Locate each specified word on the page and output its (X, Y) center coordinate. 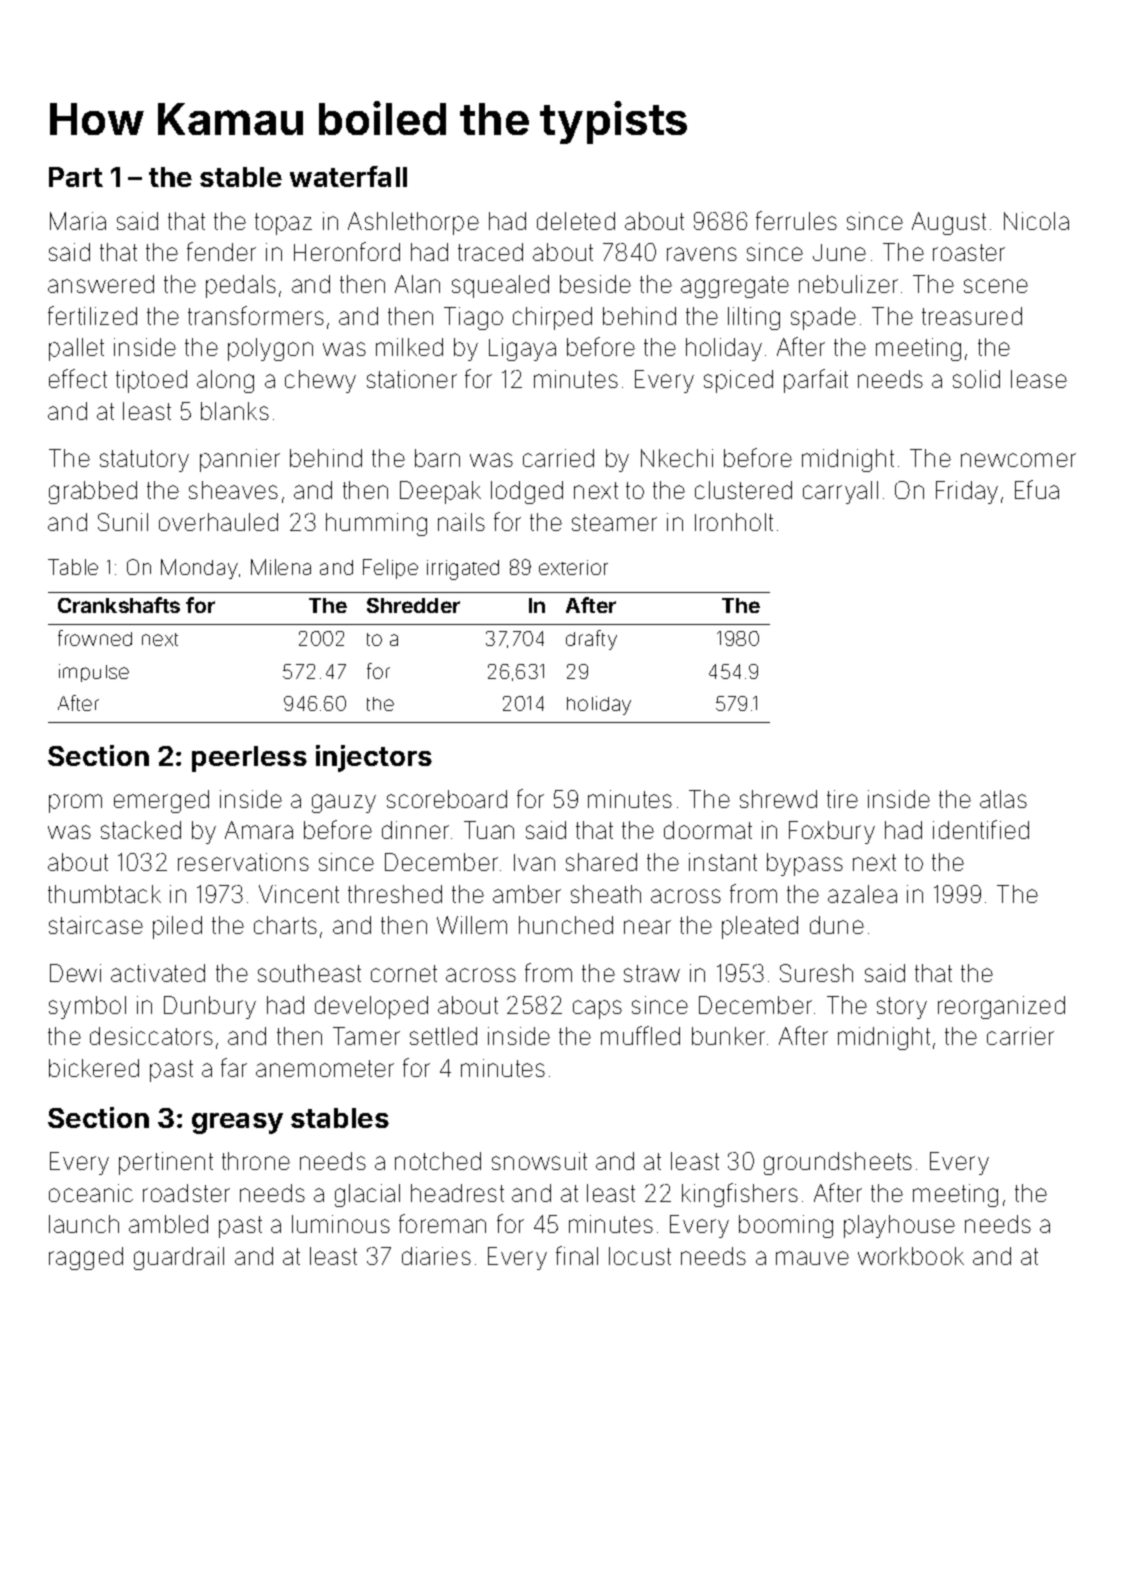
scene (996, 286)
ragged (86, 1258)
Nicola (1036, 221)
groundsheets (838, 1163)
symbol (87, 1007)
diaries (436, 1256)
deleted (576, 221)
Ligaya (522, 349)
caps (597, 1009)
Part (76, 177)
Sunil (123, 522)
